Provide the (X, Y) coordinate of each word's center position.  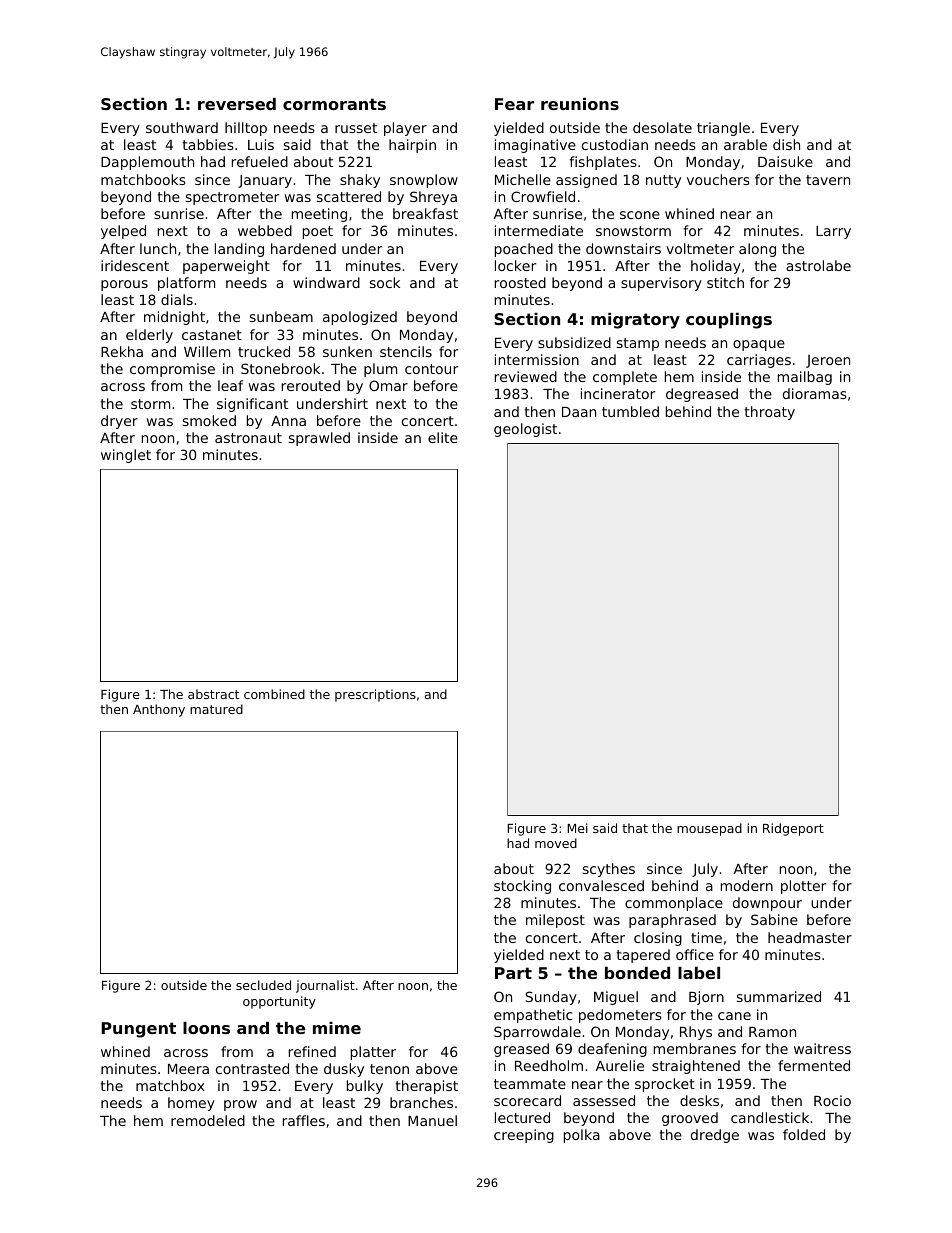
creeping (524, 1136)
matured (216, 709)
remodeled (208, 1120)
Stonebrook (280, 368)
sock (385, 282)
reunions (580, 104)
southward (182, 127)
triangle (723, 129)
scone (640, 215)
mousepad (709, 829)
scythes (609, 870)
